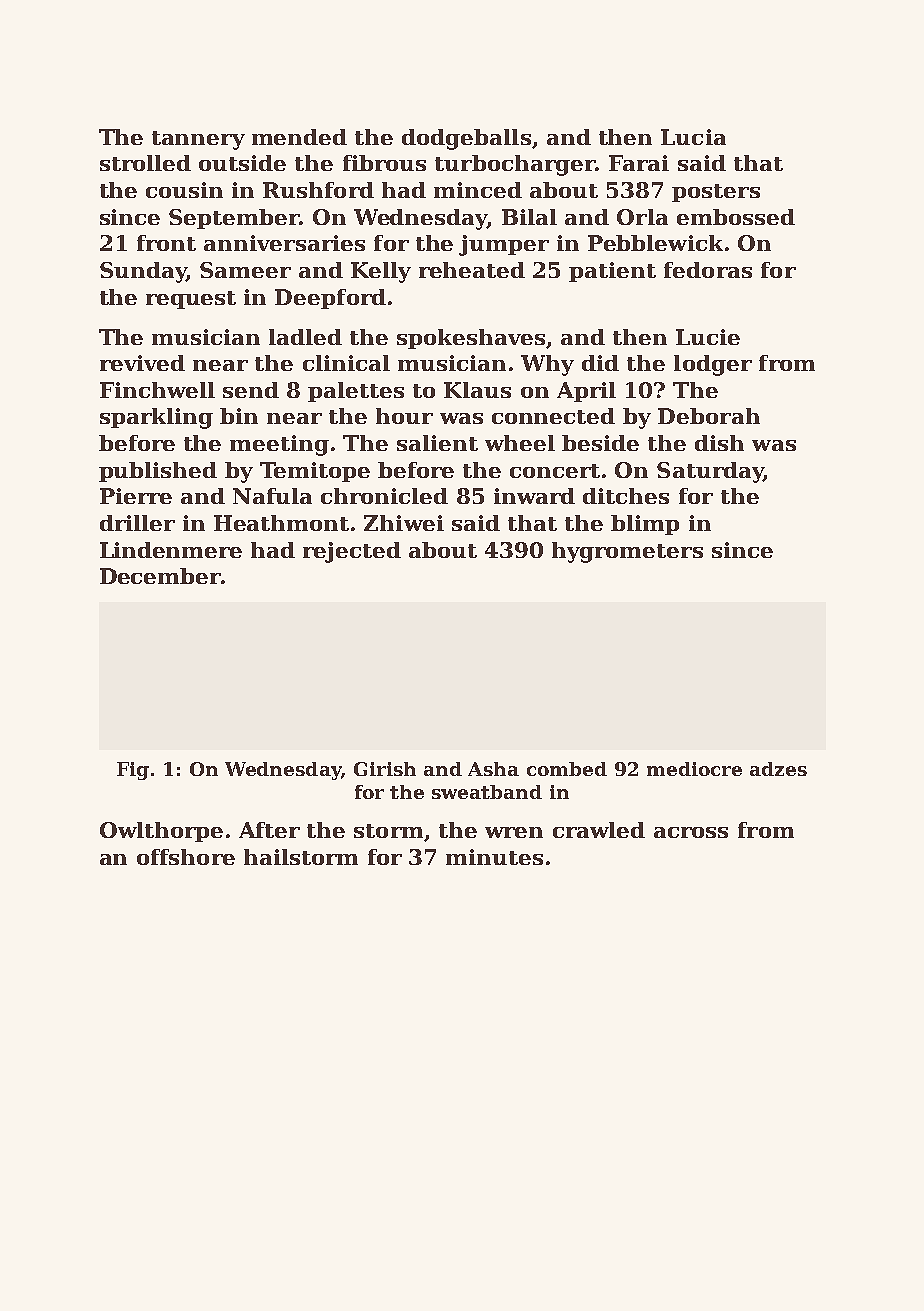 The height and width of the screenshot is (1311, 924). I want to click on Why, so click(547, 365).
